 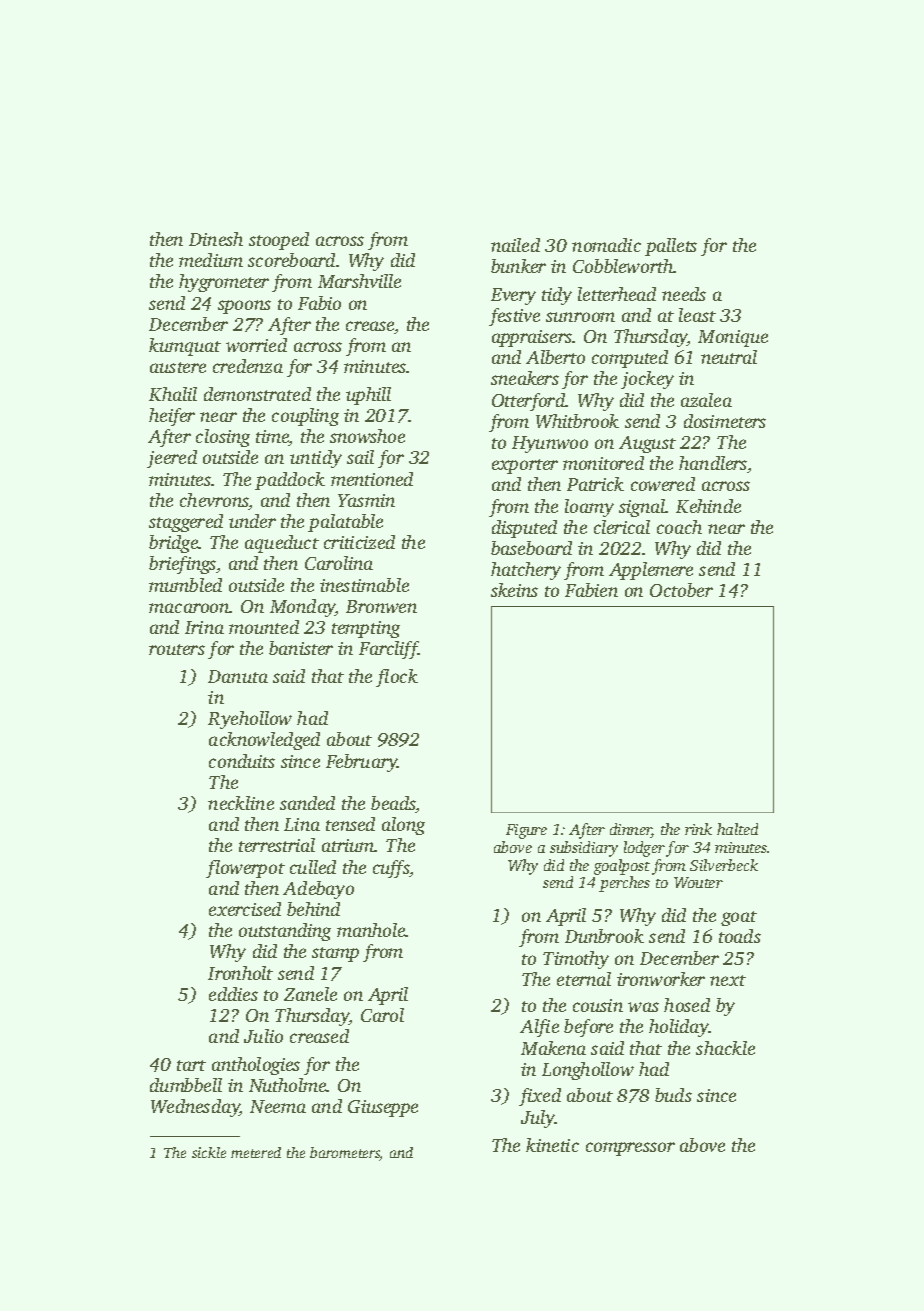 I want to click on nailed, so click(x=515, y=245).
